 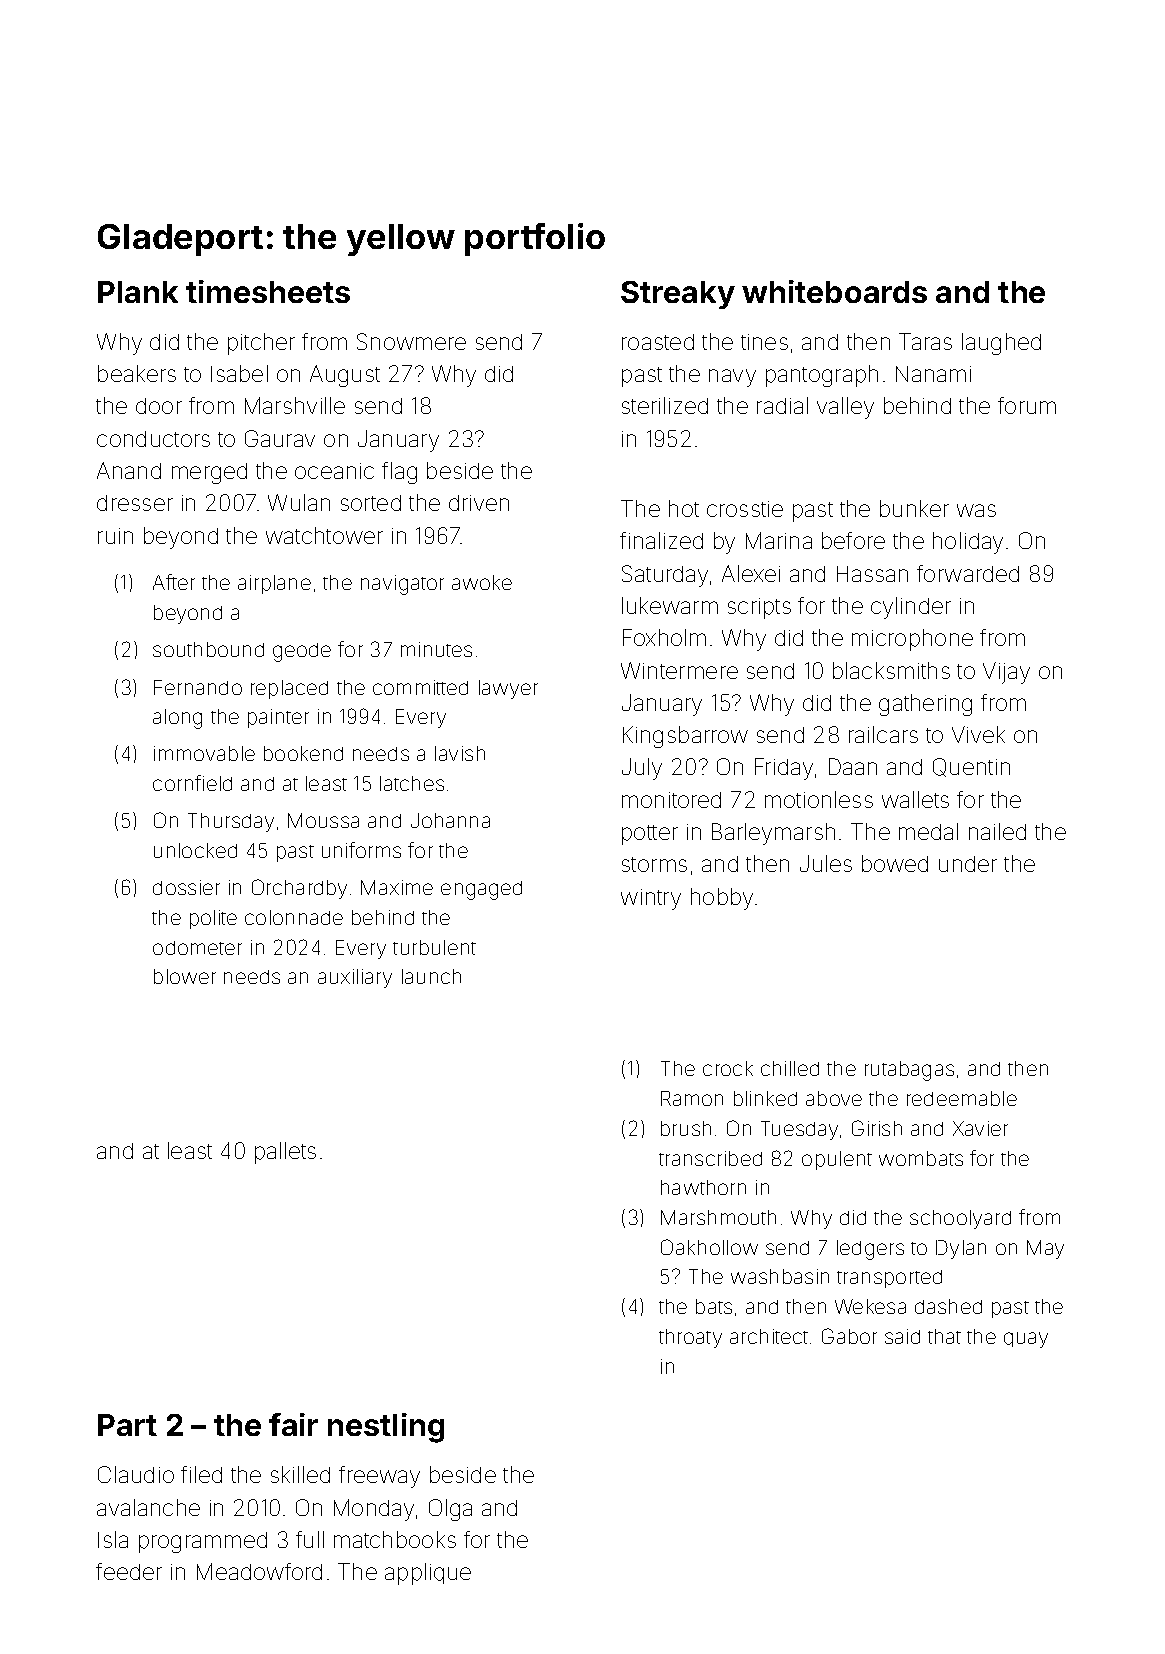 I want to click on beakers, so click(x=137, y=373).
